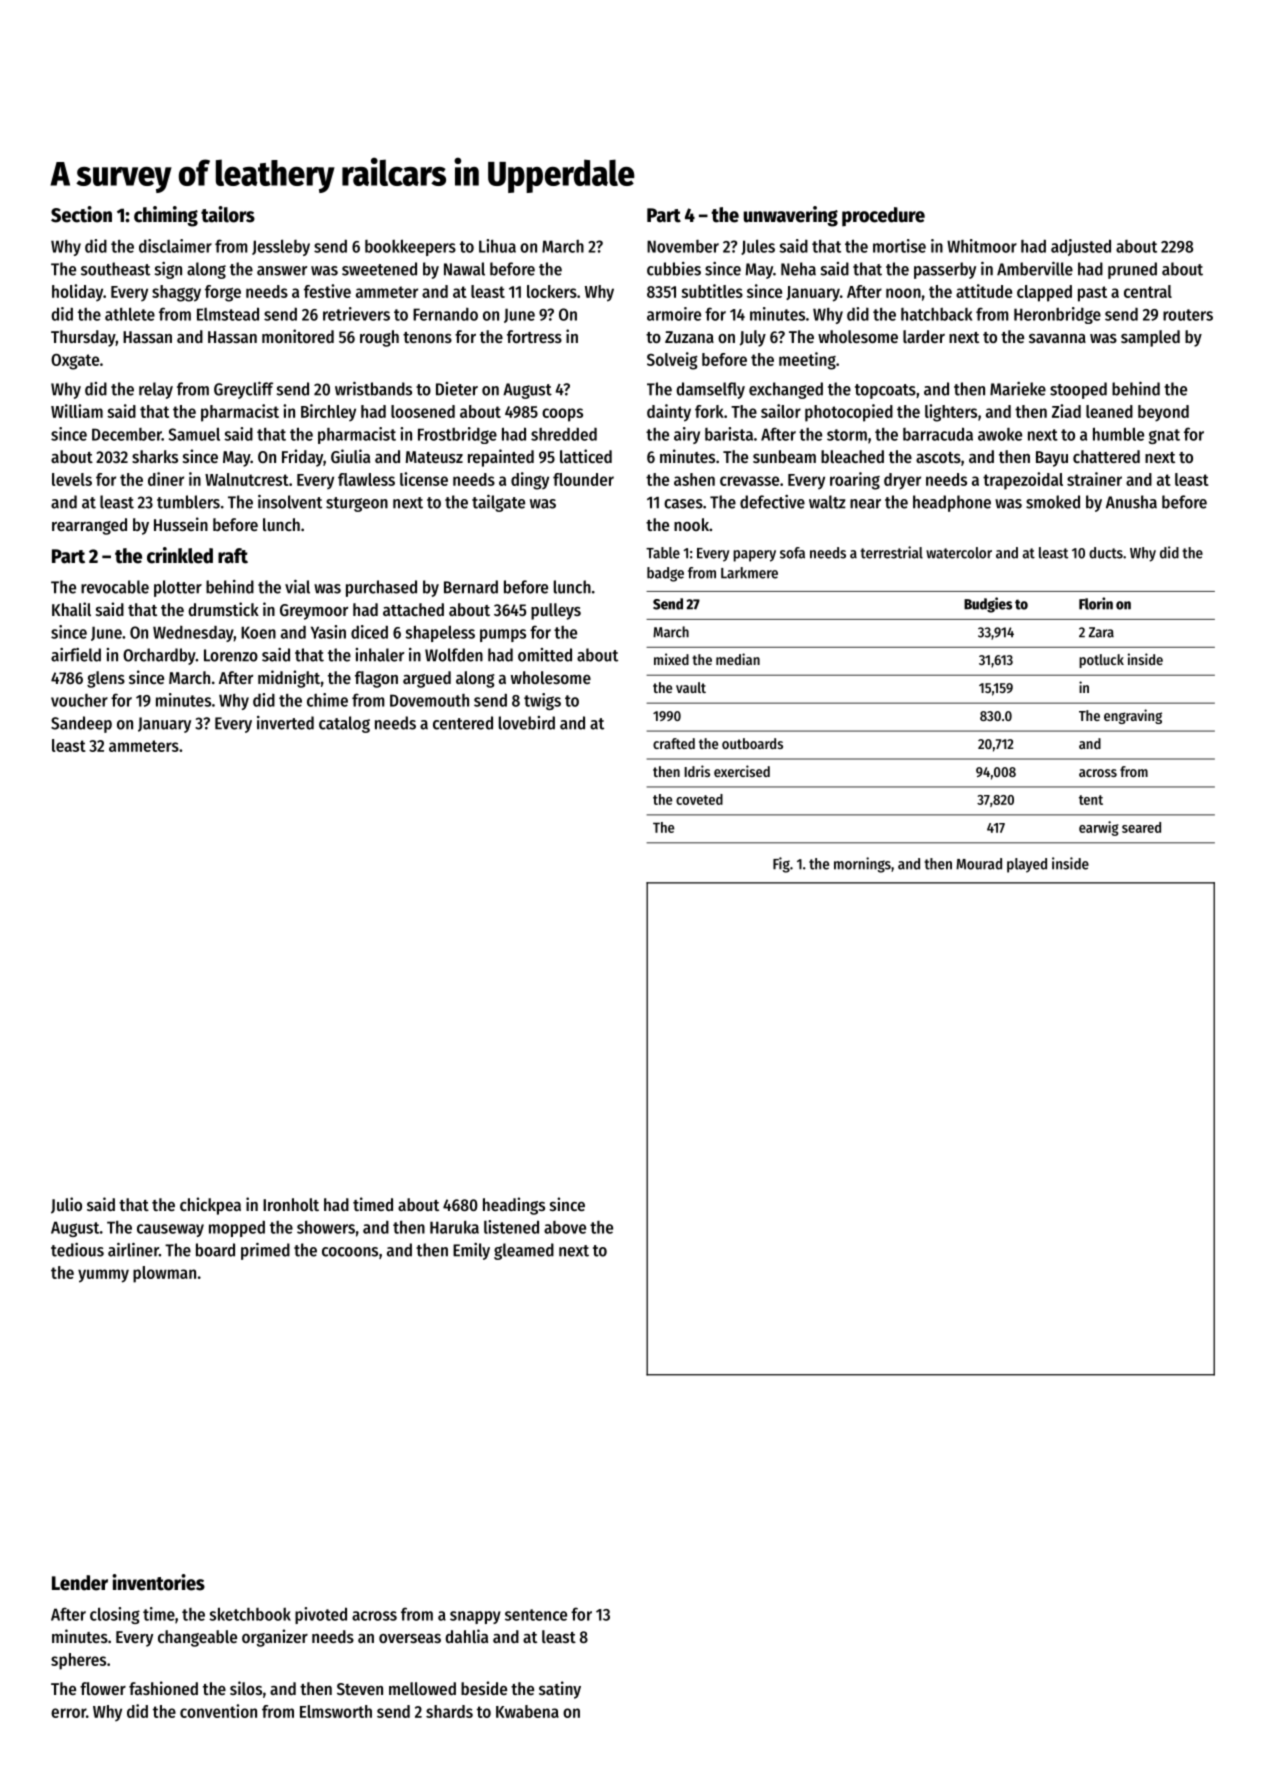 Image resolution: width=1266 pixels, height=1791 pixels. I want to click on Marieke, so click(1018, 389).
